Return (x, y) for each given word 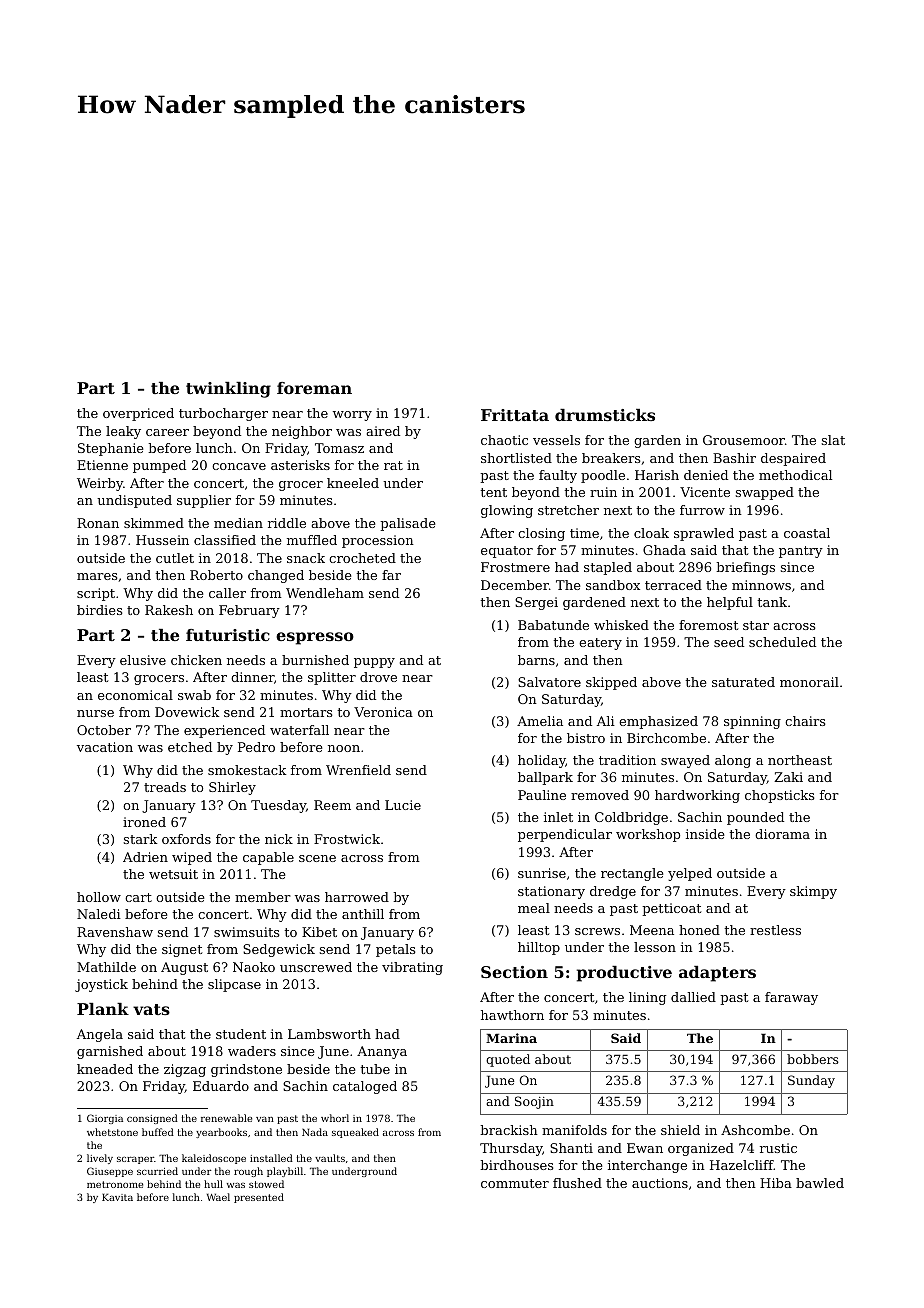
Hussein (162, 540)
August (184, 968)
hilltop (539, 948)
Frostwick (347, 839)
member (263, 897)
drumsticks (605, 415)
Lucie (403, 805)
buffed (158, 1132)
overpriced (138, 414)
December (515, 585)
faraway (791, 998)
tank (772, 602)
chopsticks (780, 796)
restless (775, 930)
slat (833, 440)
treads (165, 787)
